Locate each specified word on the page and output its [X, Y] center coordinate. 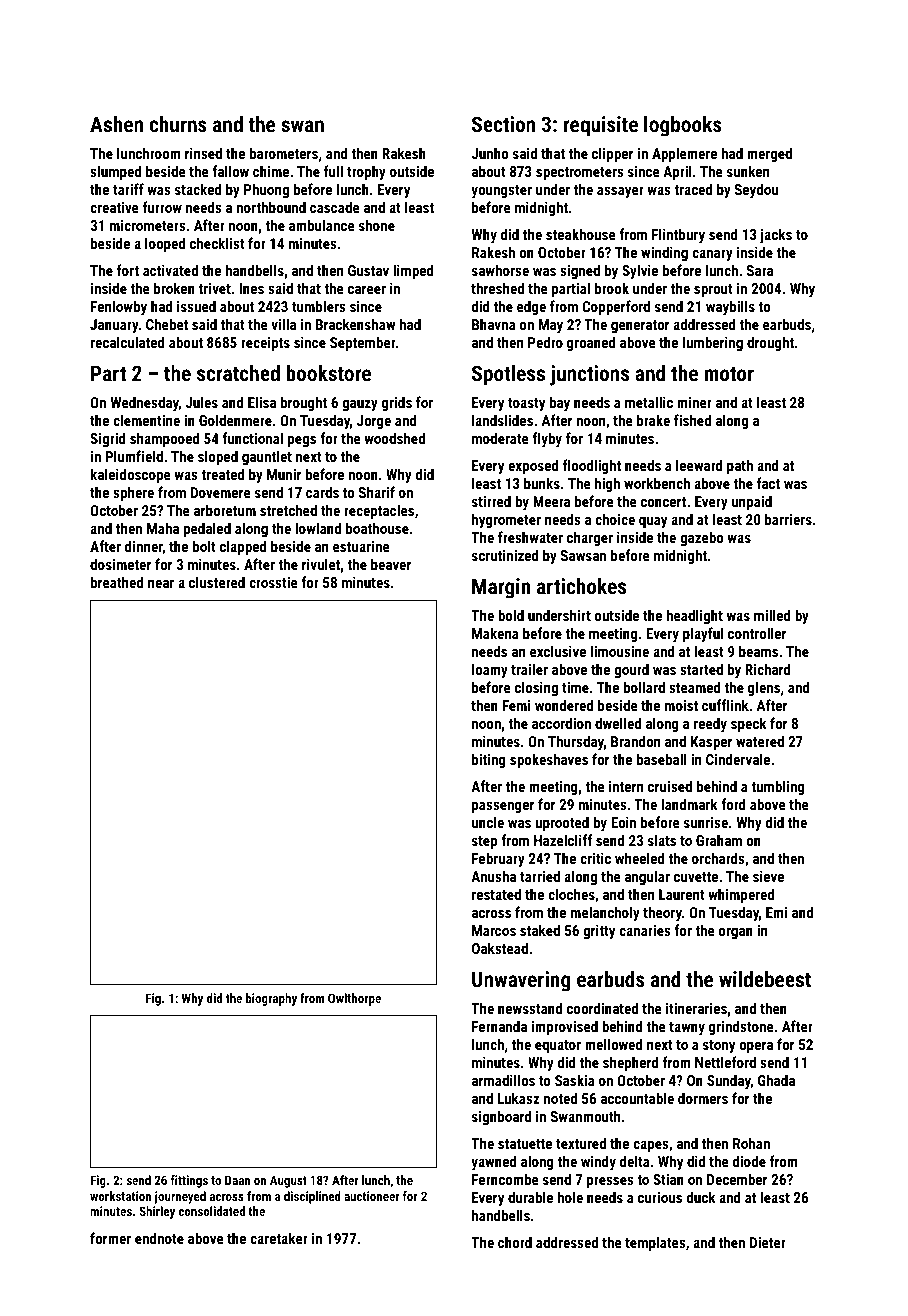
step [484, 842]
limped [413, 271]
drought [770, 343]
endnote [159, 1238]
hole [570, 1197]
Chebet [167, 324]
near [161, 584]
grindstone [741, 1027]
